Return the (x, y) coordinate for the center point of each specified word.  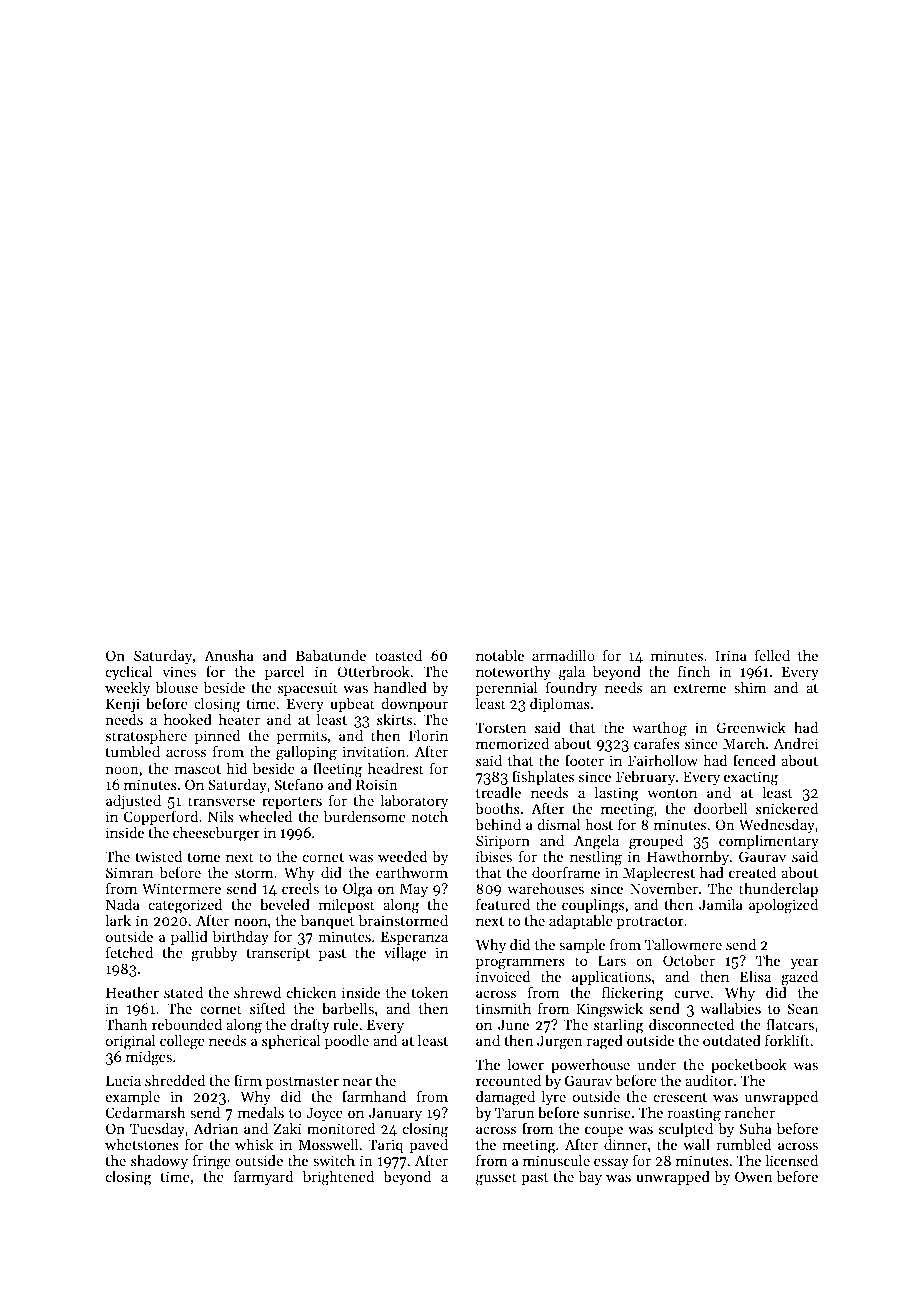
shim (750, 687)
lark (118, 920)
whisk (254, 1144)
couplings (593, 906)
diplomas (560, 705)
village (405, 954)
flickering (633, 994)
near (357, 1082)
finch (694, 671)
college (182, 1042)
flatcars (790, 1024)
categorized (186, 906)
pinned (218, 737)
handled (400, 687)
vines (179, 671)
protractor (650, 923)
